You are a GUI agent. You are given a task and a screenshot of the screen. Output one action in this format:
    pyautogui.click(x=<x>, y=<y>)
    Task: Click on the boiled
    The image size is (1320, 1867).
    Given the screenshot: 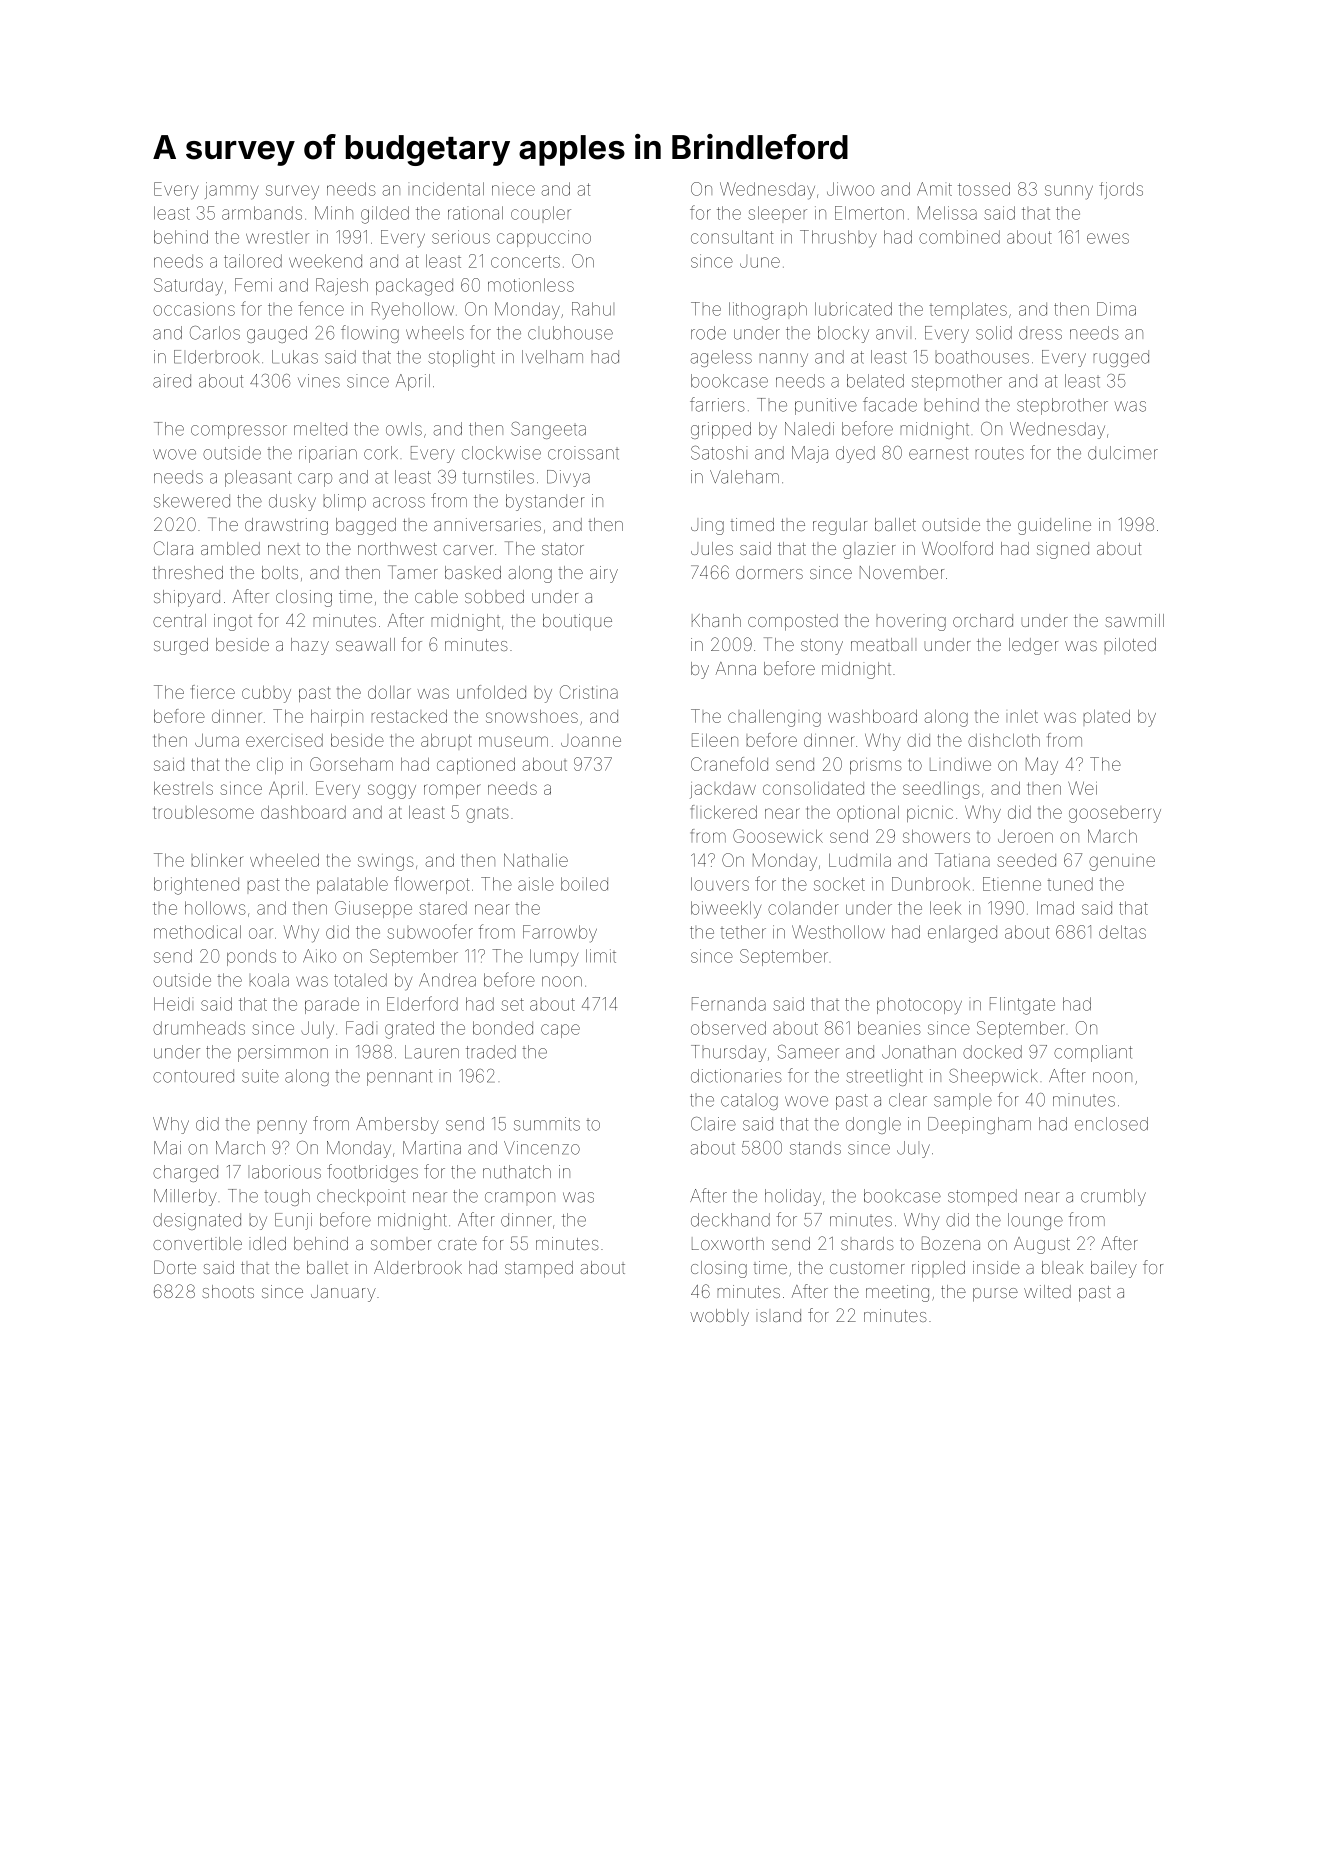 What is the action you would take?
    pyautogui.click(x=584, y=884)
